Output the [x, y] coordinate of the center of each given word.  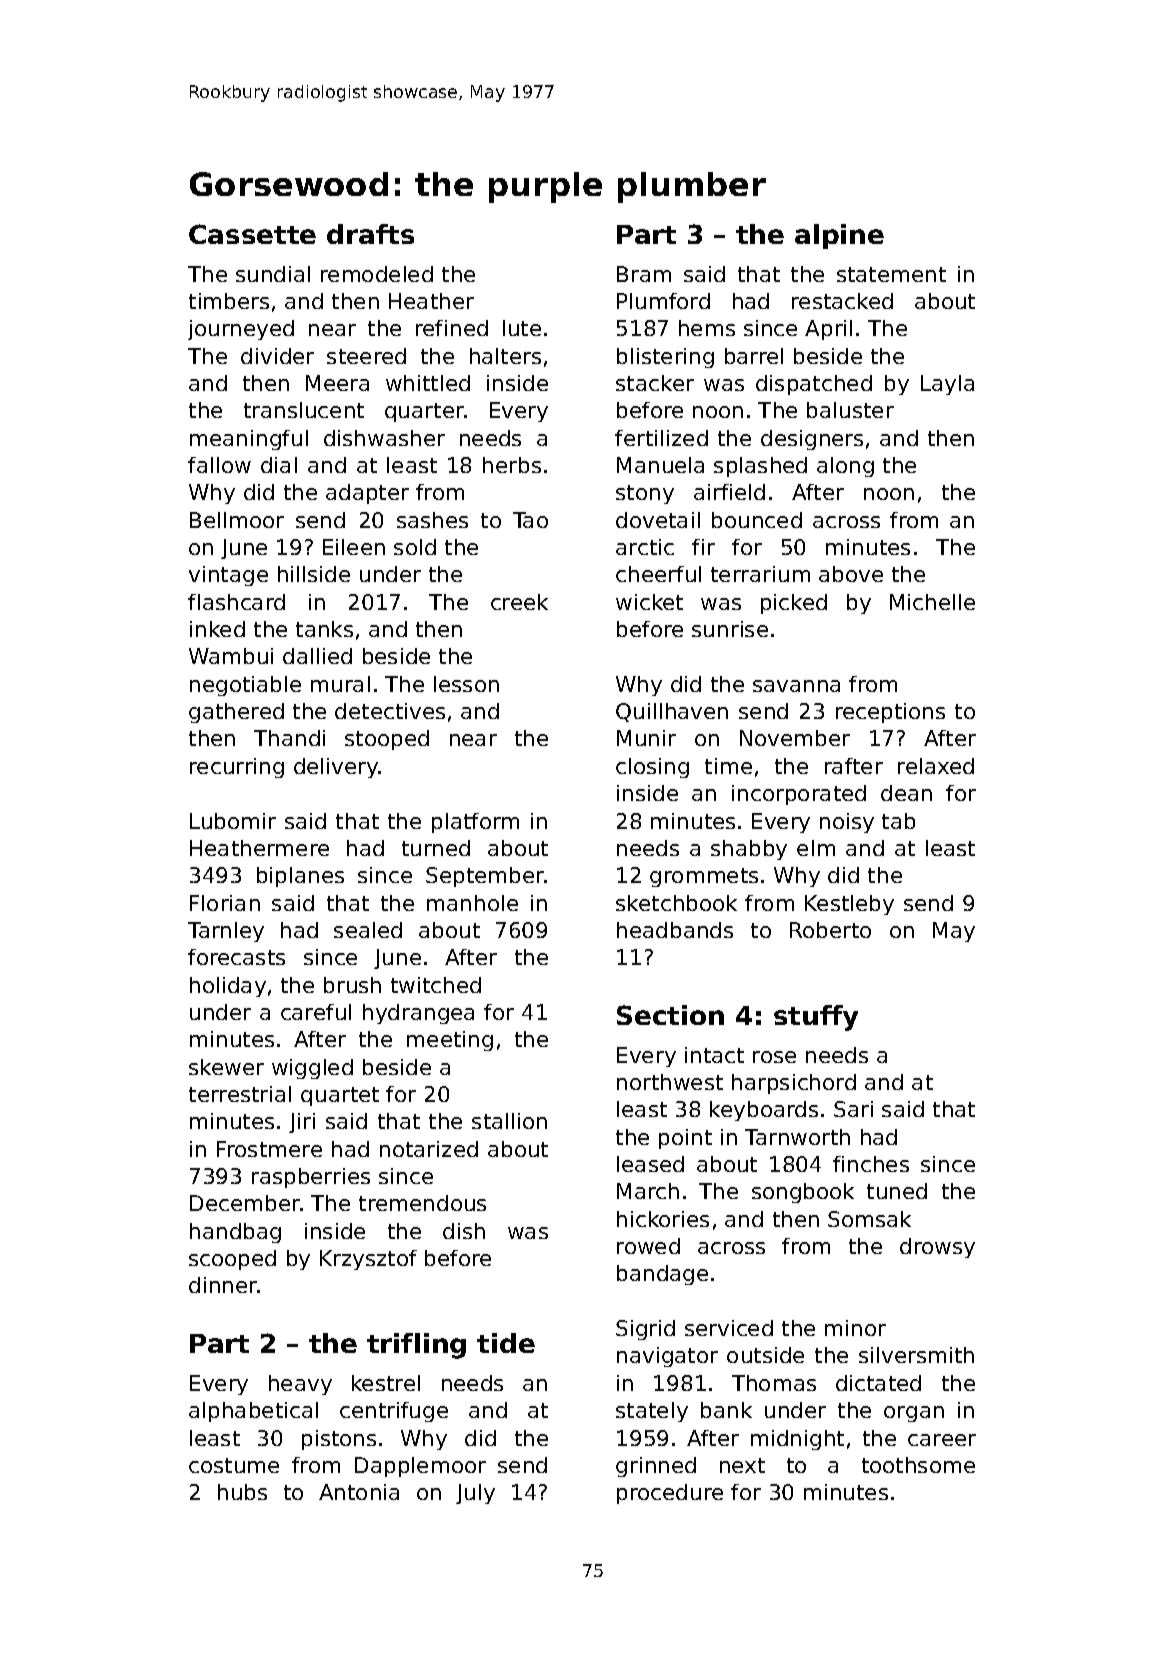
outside [765, 1355]
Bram [644, 274]
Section [670, 1015]
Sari [853, 1109]
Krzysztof [368, 1260]
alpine [839, 236]
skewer [226, 1067]
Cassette [252, 234]
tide [506, 1343]
